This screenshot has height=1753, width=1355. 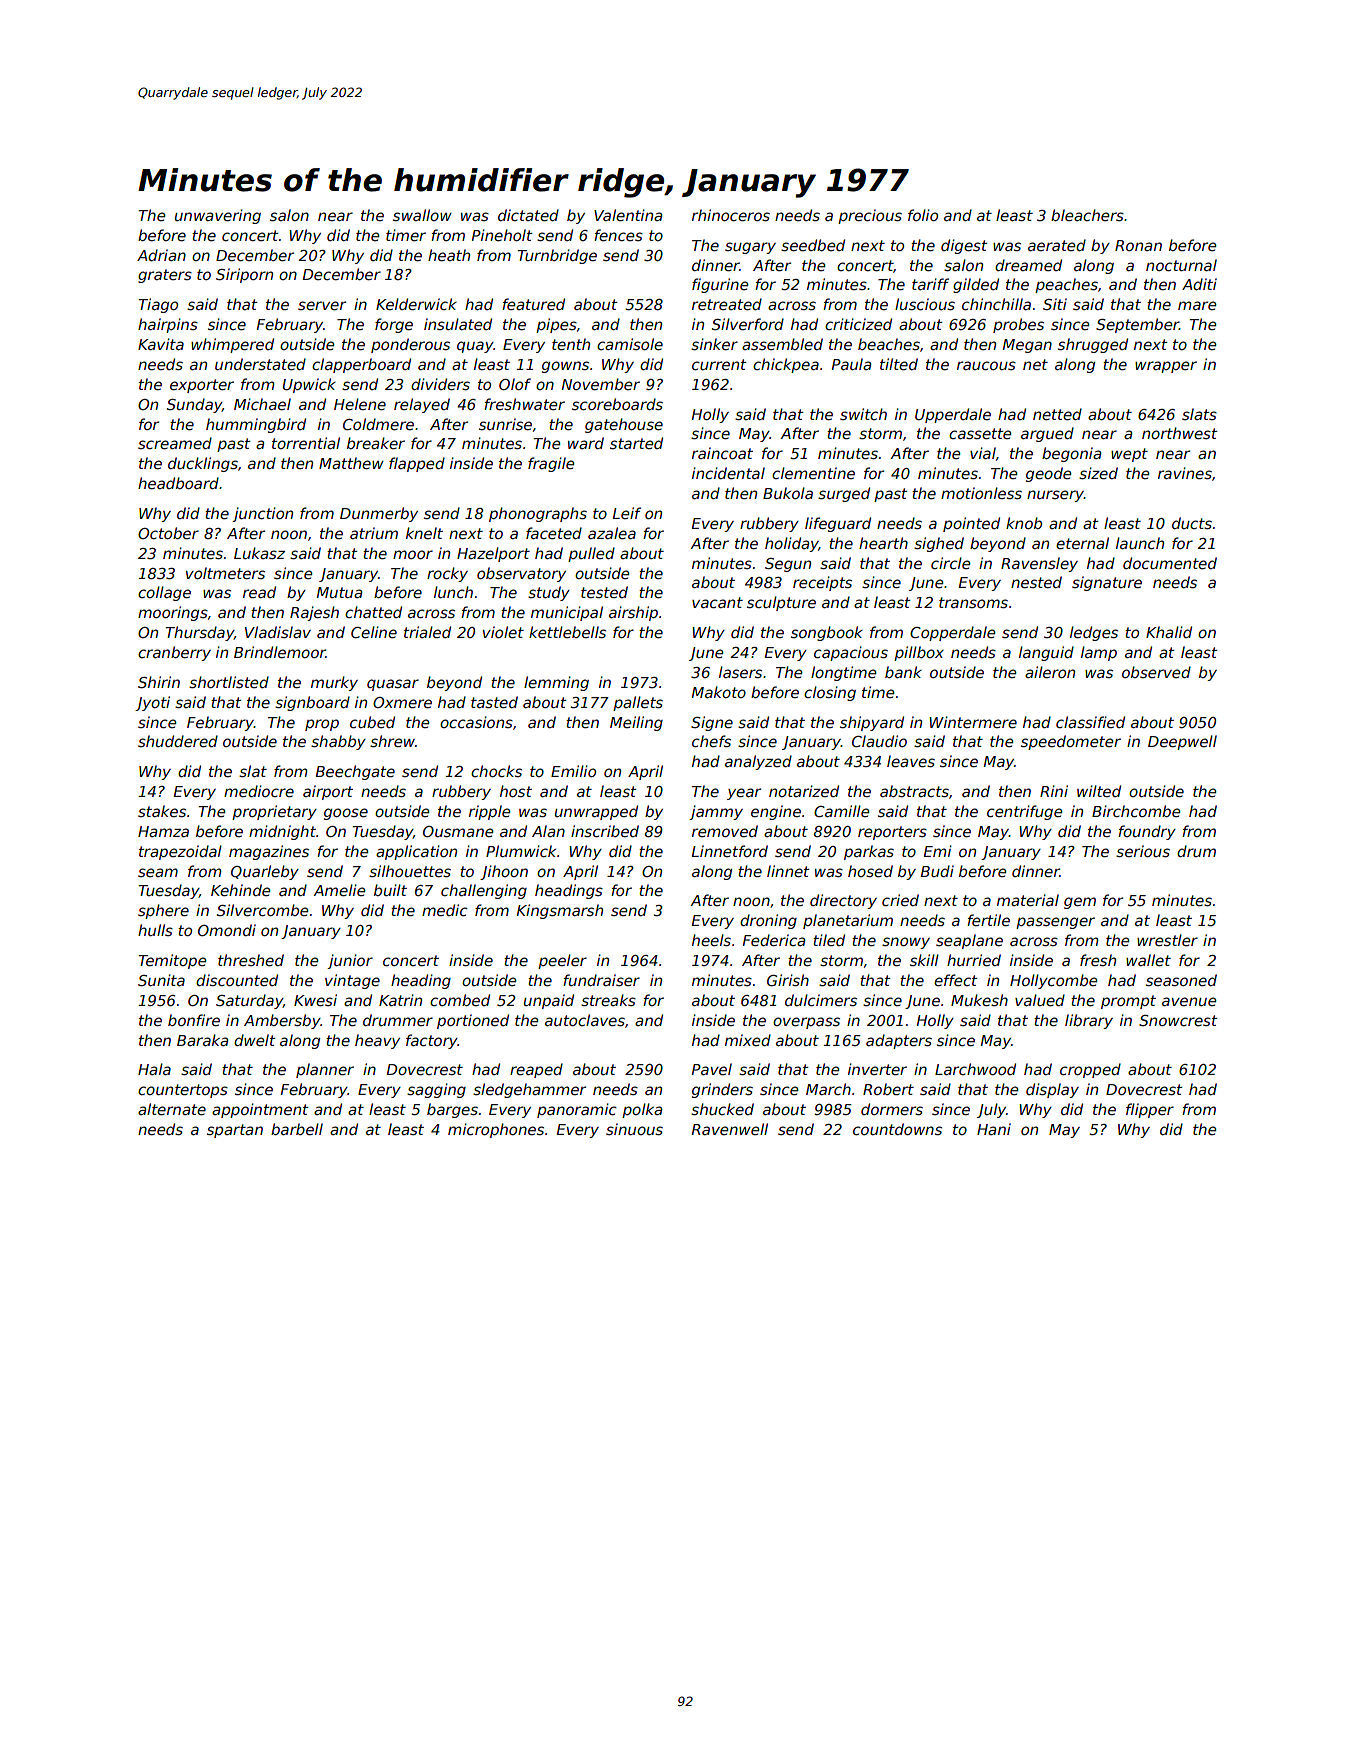 What do you see at coordinates (416, 304) in the screenshot?
I see `Kelderwick` at bounding box center [416, 304].
